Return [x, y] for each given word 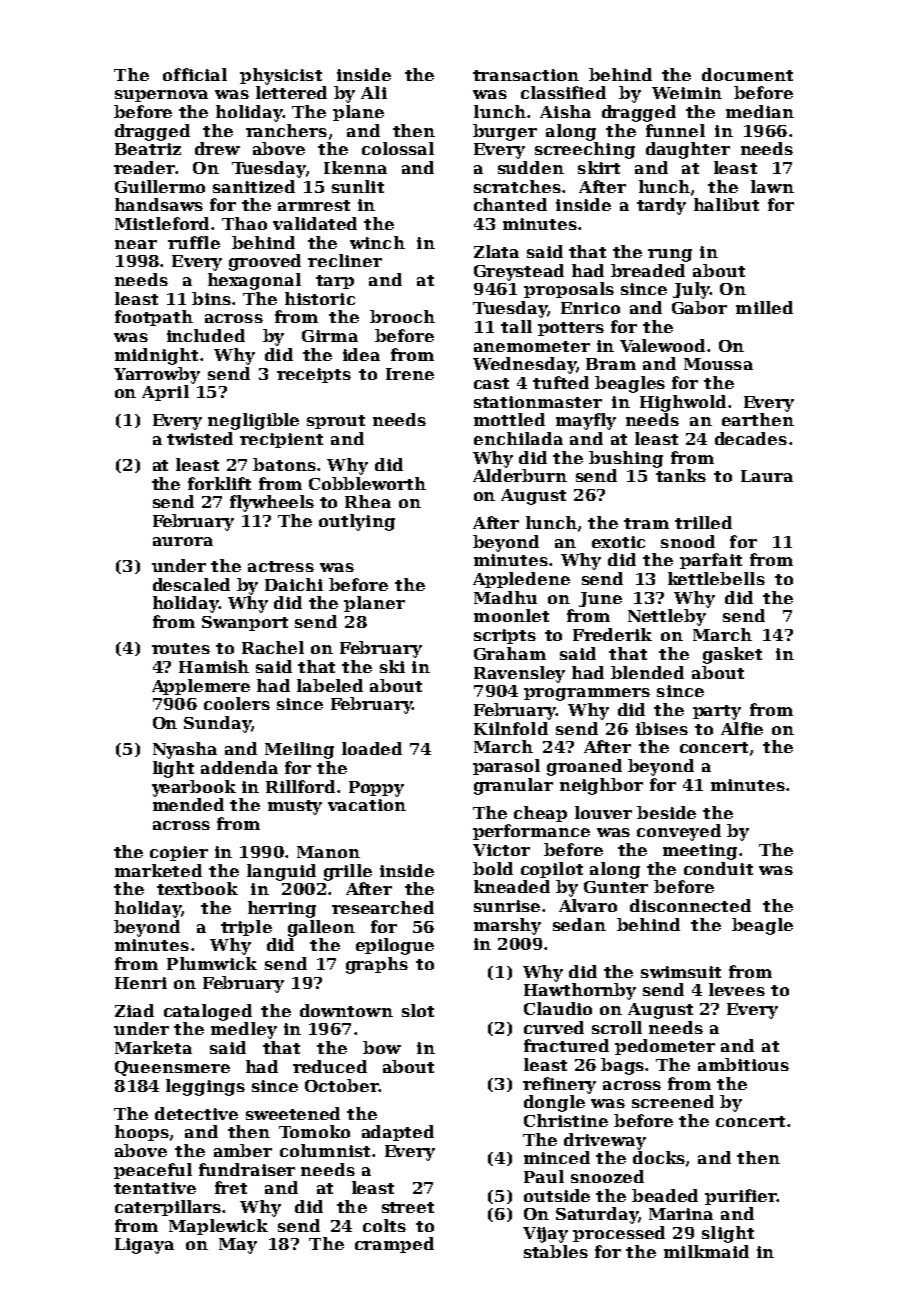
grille [348, 872]
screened [673, 1101]
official [195, 74]
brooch [402, 316]
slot [418, 1010]
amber [243, 1150]
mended [188, 804]
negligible [253, 421]
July [691, 290]
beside [666, 812]
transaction [526, 75]
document [747, 74]
